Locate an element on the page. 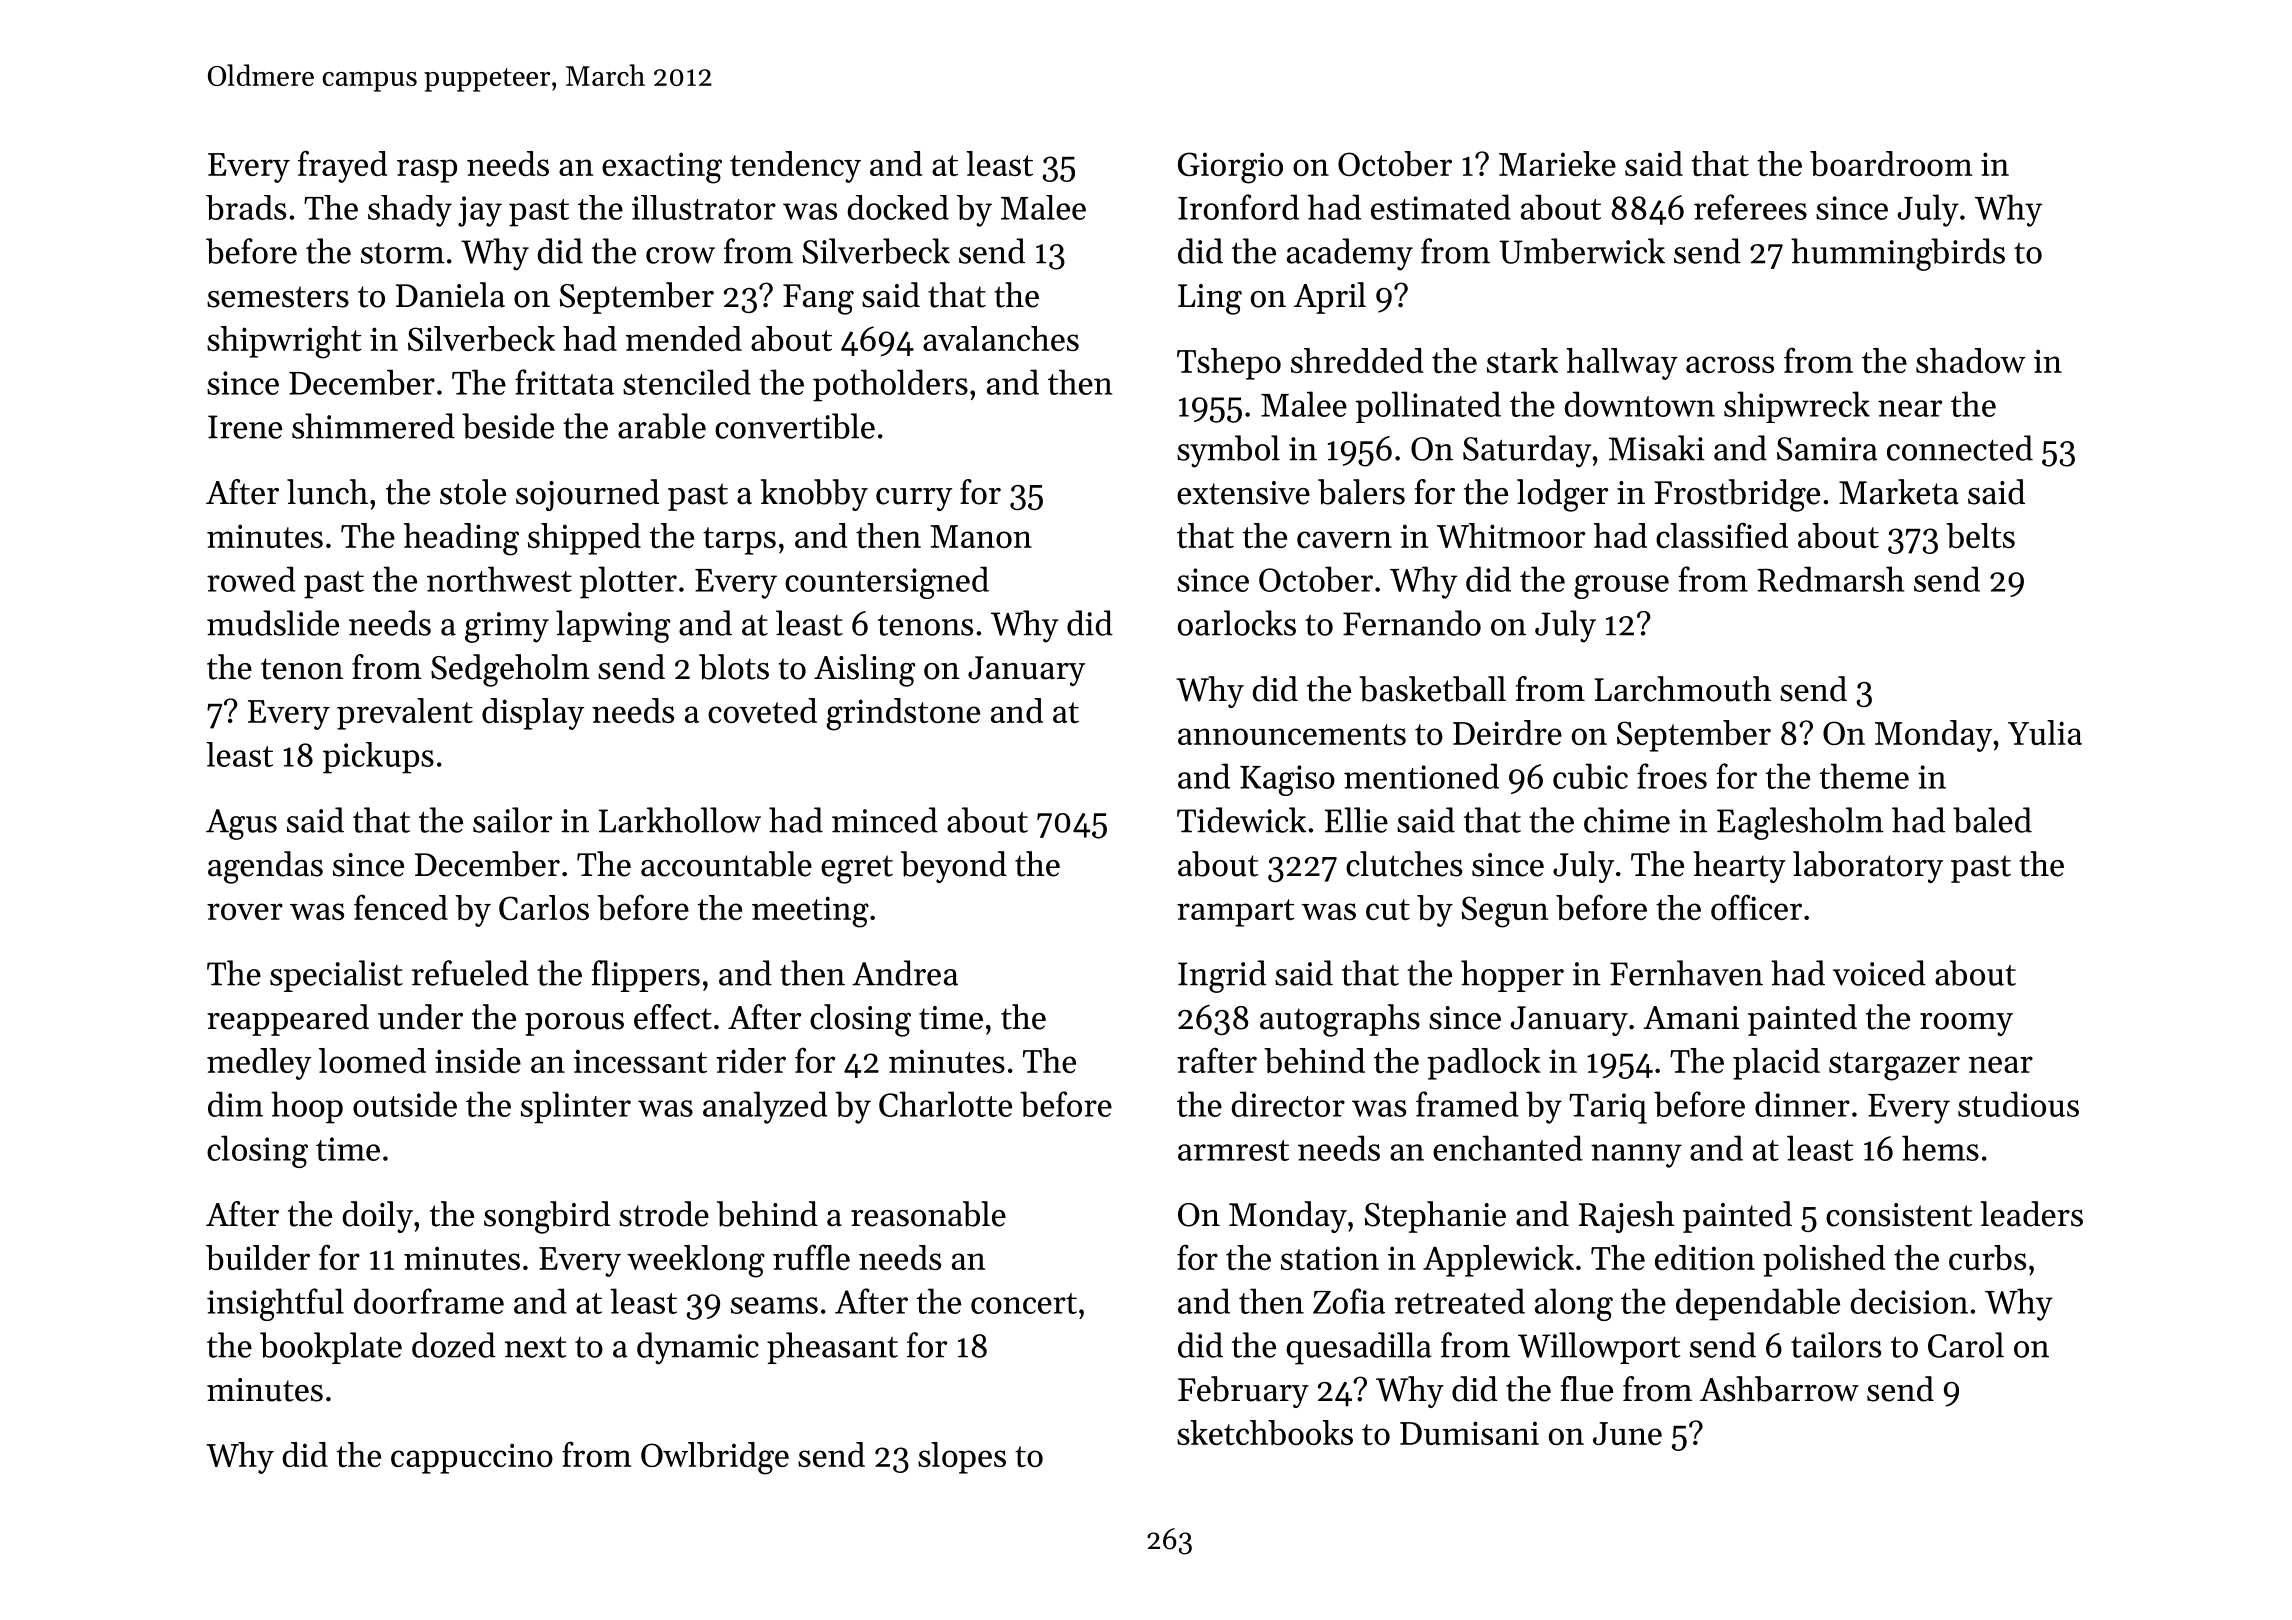 The height and width of the image is (1620, 2292). bookplate is located at coordinates (331, 1348).
